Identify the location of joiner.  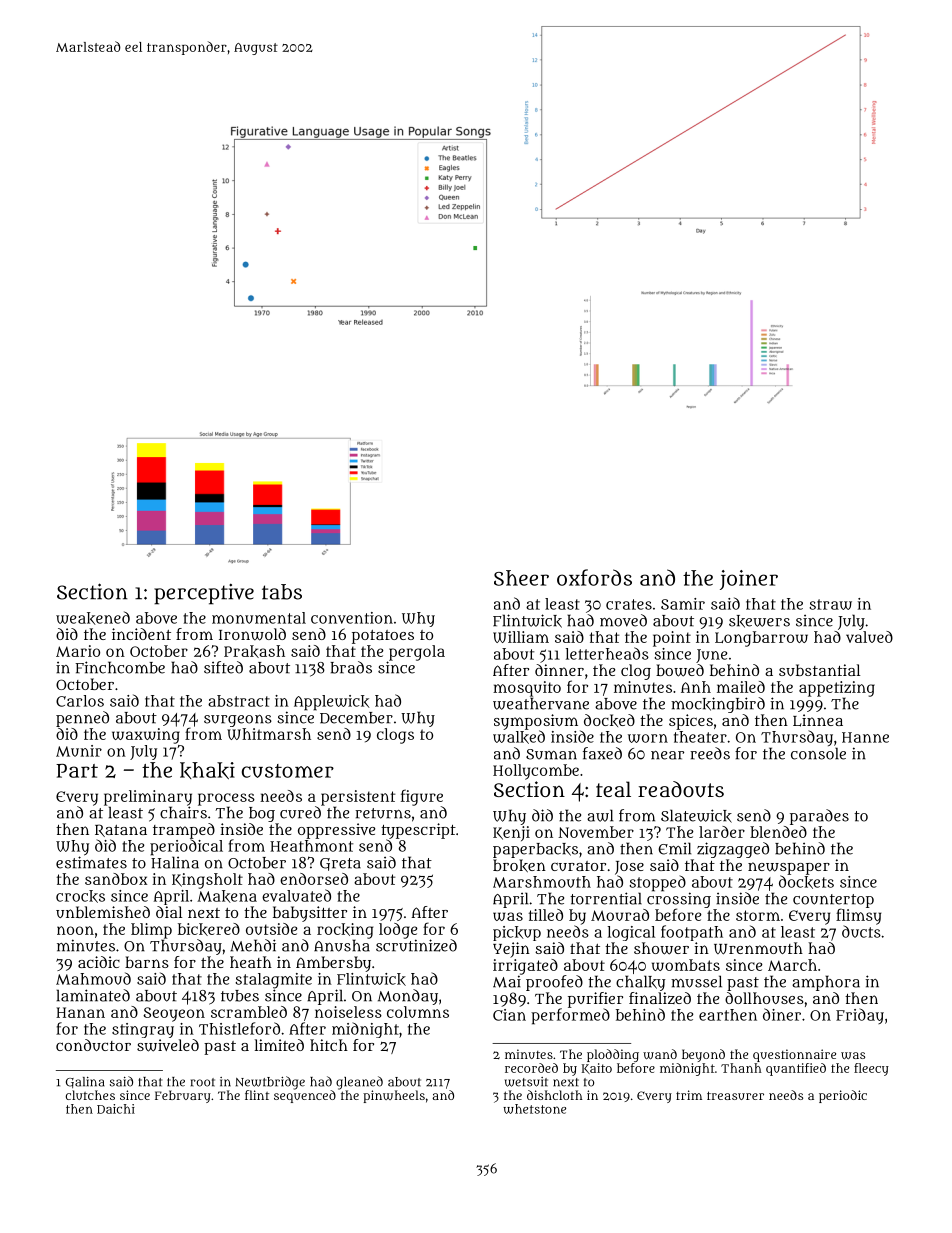
(749, 580).
